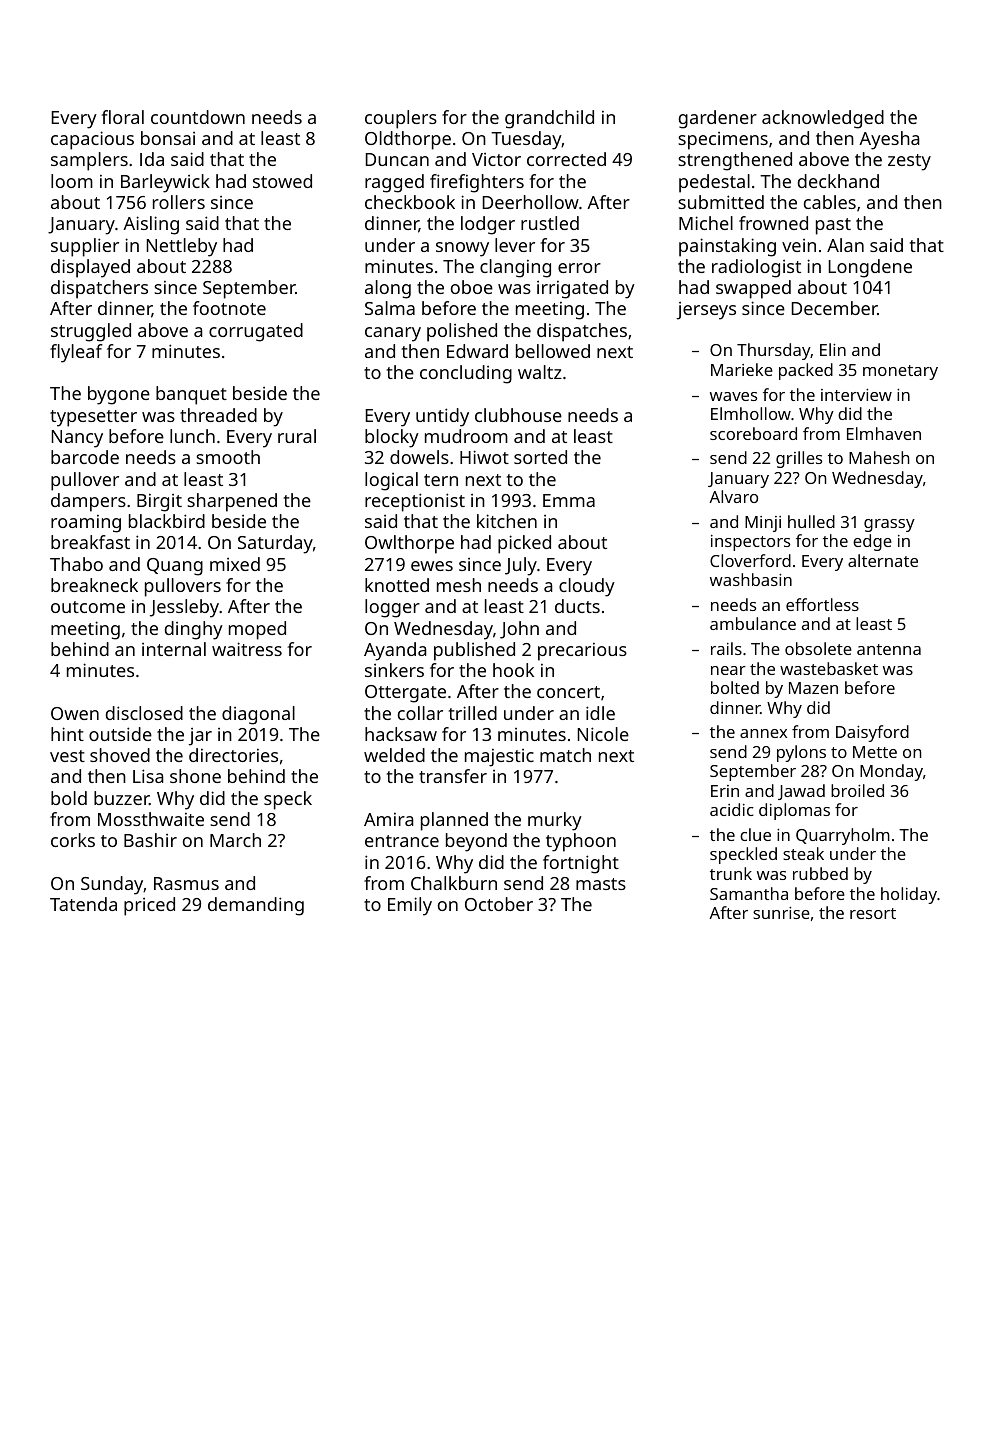 This screenshot has width=999, height=1447. What do you see at coordinates (409, 544) in the screenshot?
I see `Owlthorpe` at bounding box center [409, 544].
